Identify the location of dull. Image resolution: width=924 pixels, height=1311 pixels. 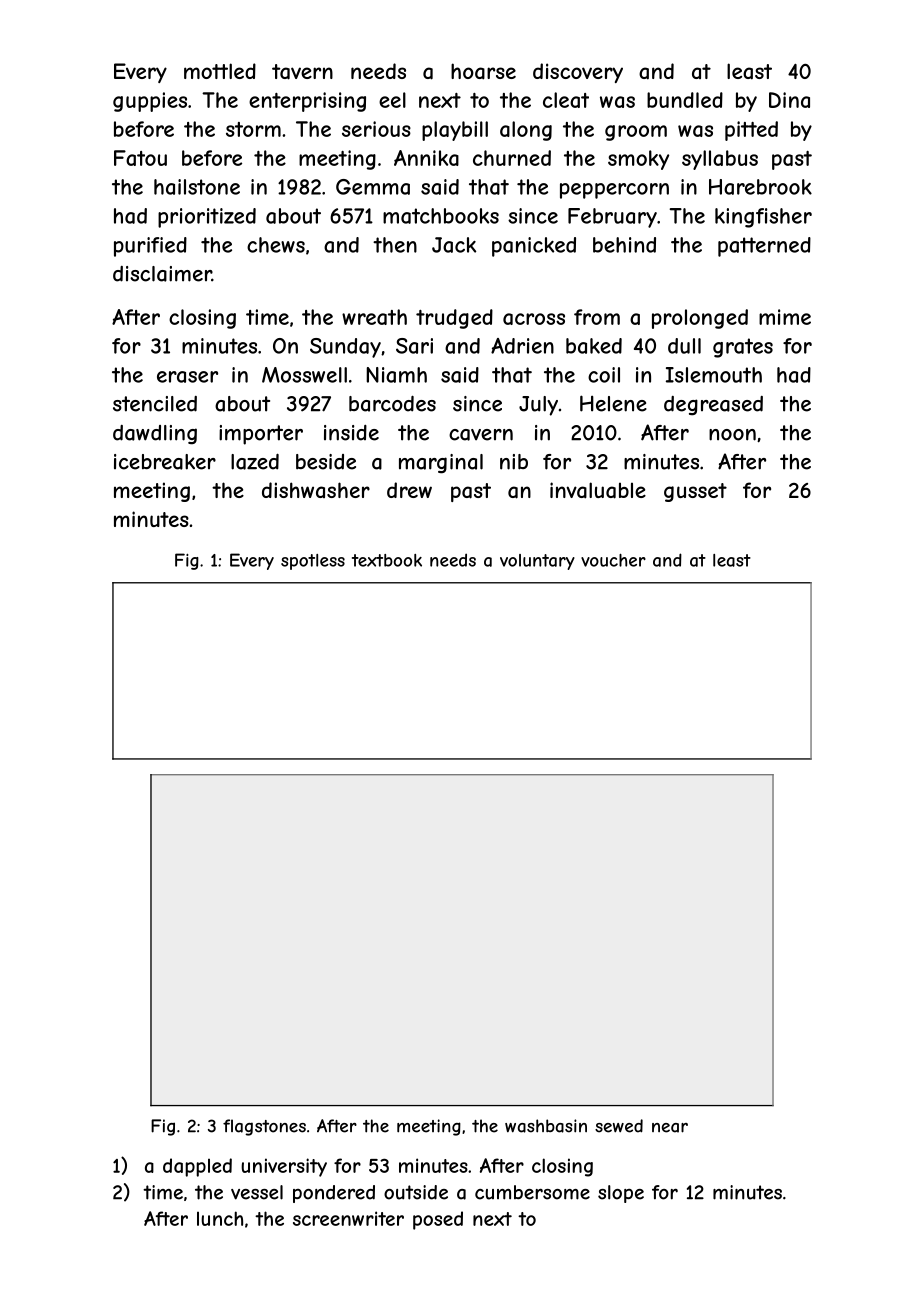
(684, 346).
